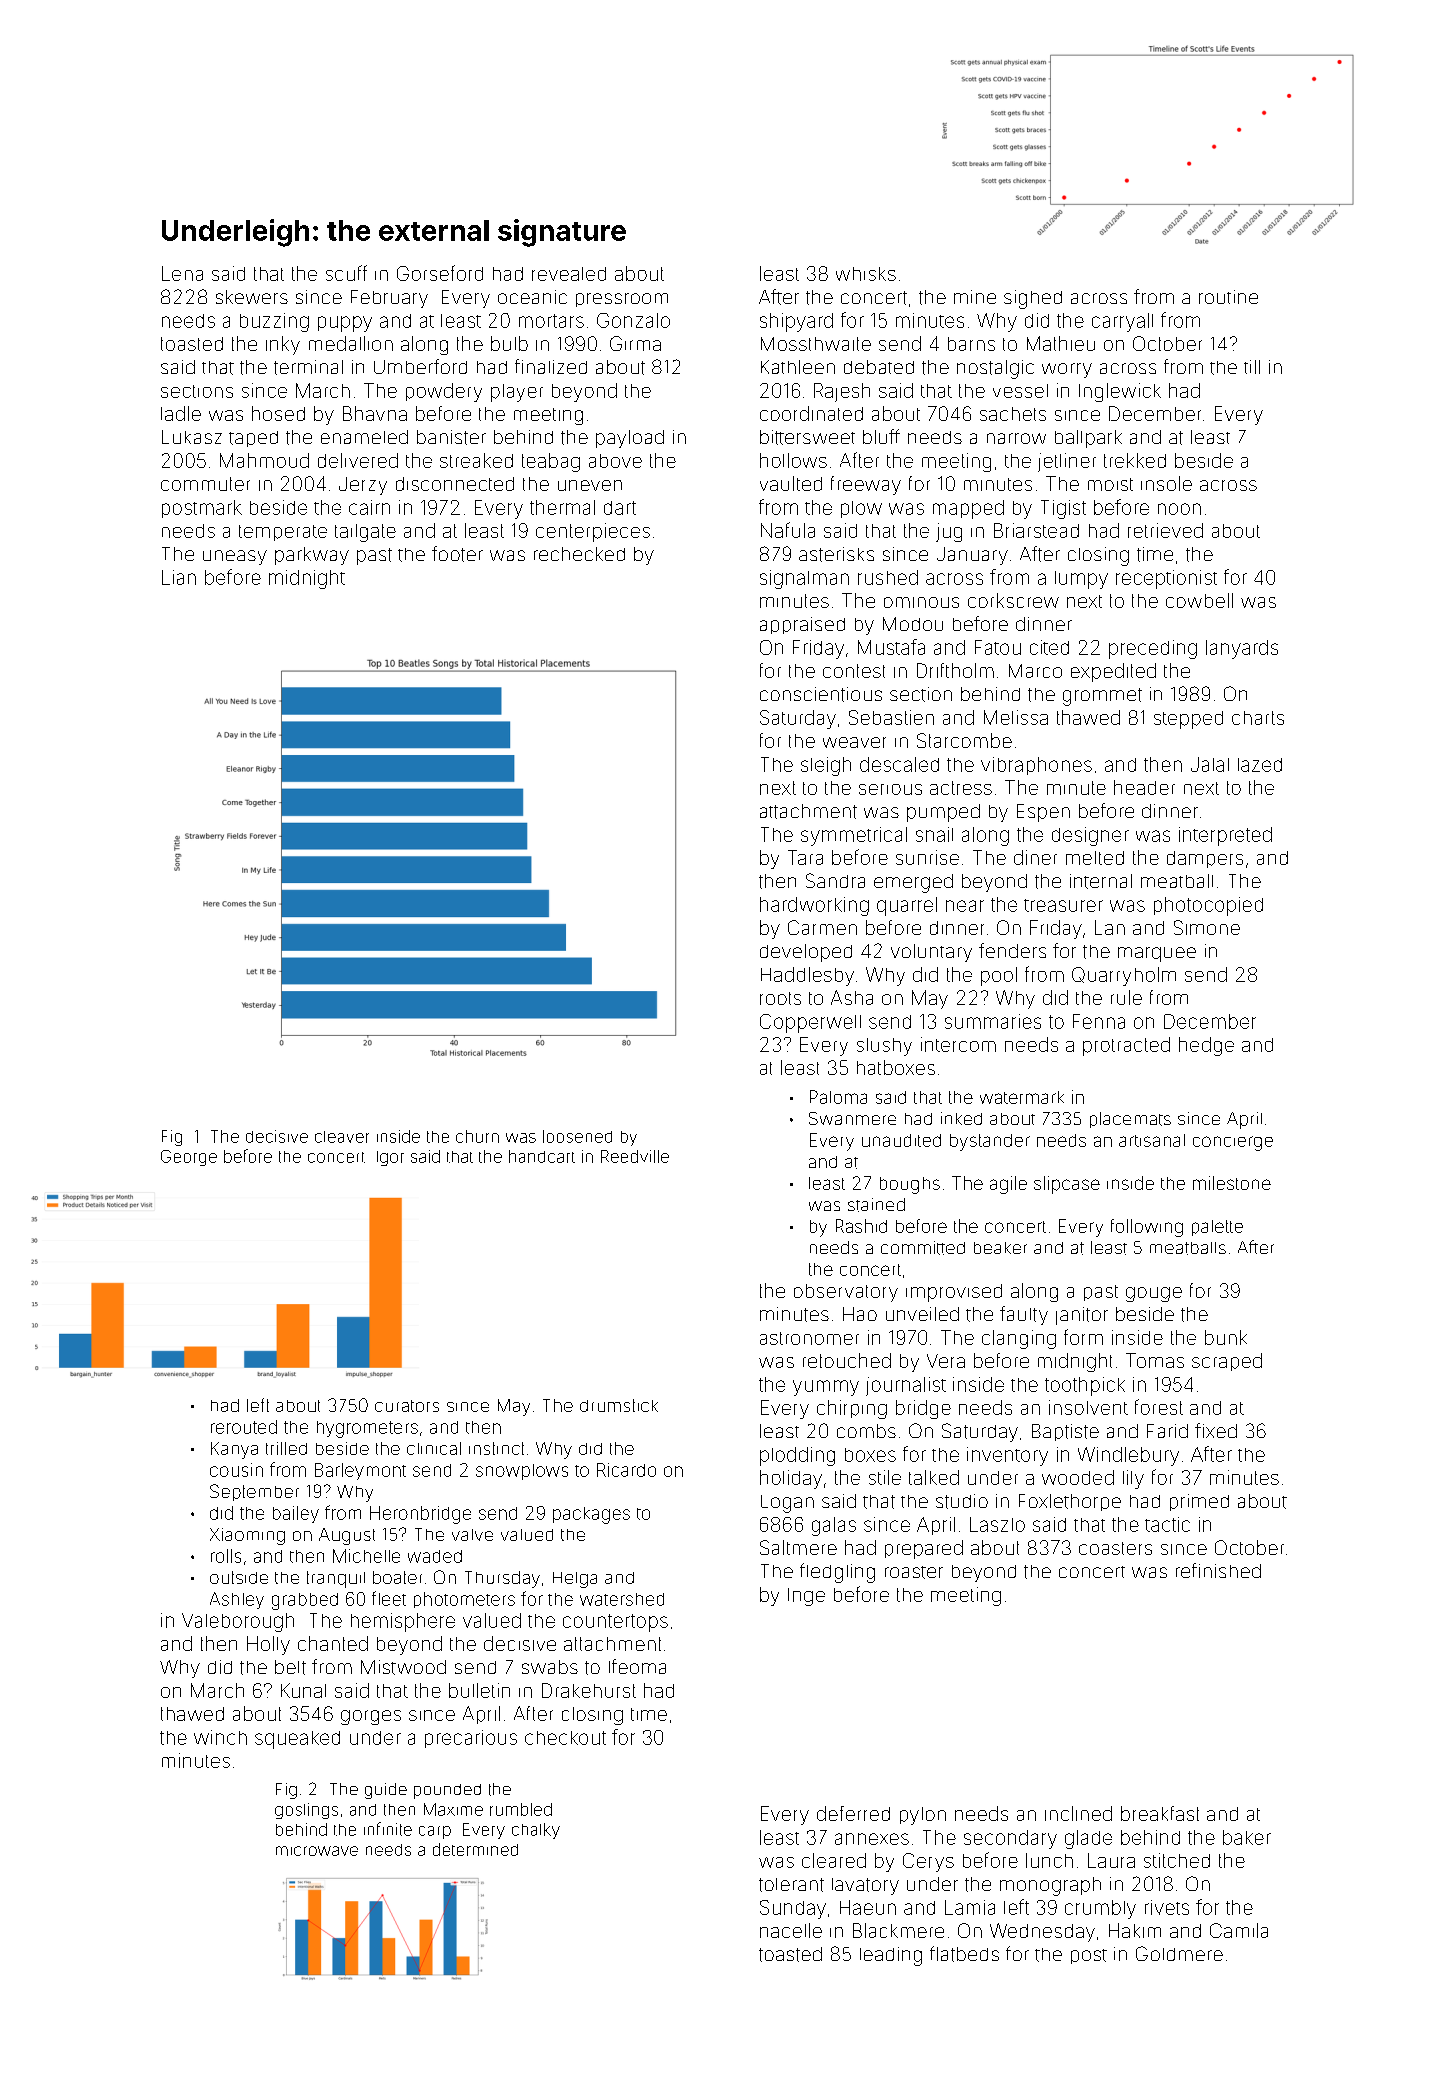 This screenshot has height=2100, width=1450. I want to click on leading, so click(891, 1956).
